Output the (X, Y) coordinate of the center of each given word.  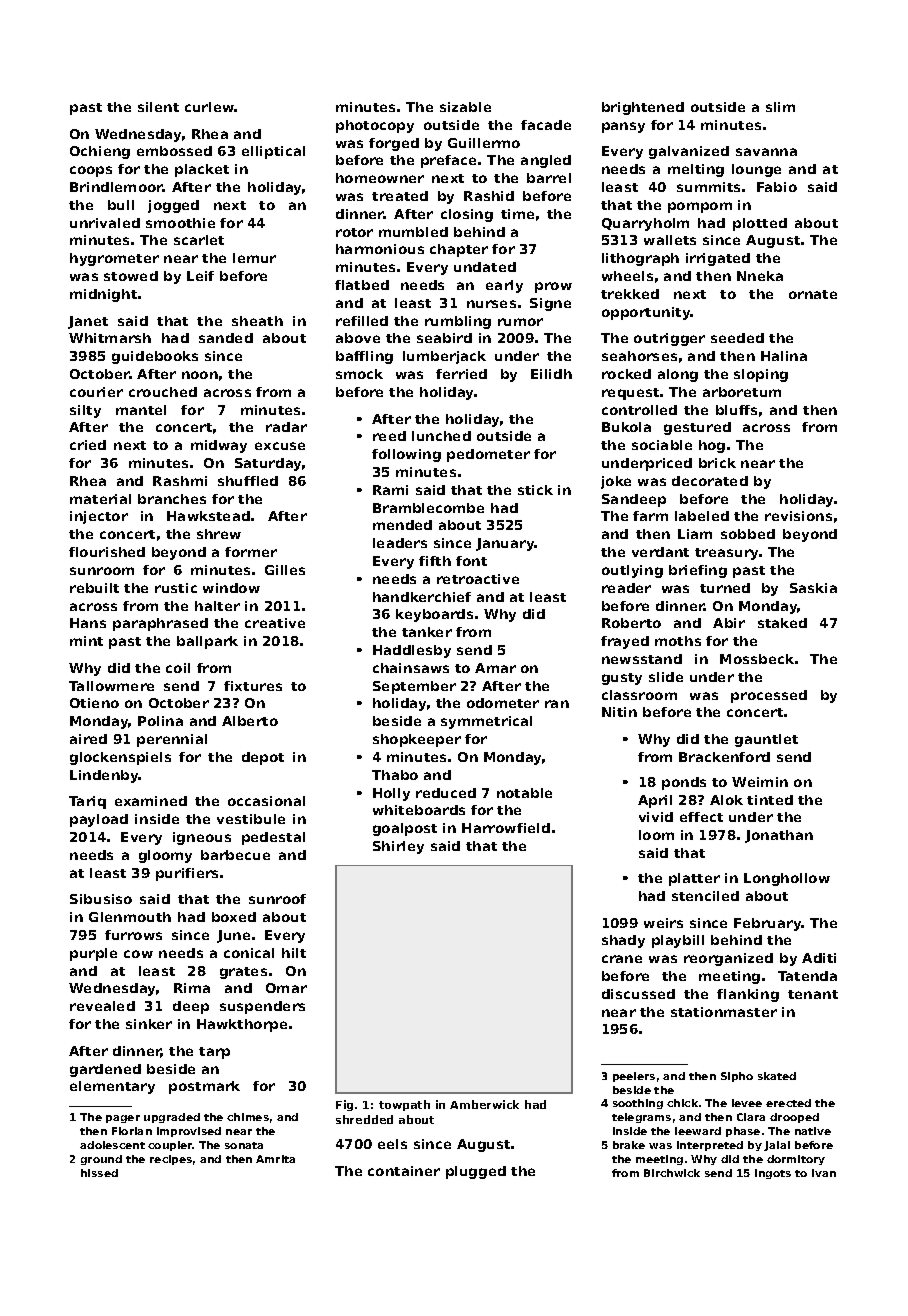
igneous (202, 838)
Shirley (398, 847)
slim (780, 107)
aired (88, 739)
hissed (99, 1173)
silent (158, 107)
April (655, 801)
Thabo (395, 775)
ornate (813, 294)
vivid (656, 817)
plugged (476, 1172)
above (358, 338)
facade (546, 125)
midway (219, 446)
